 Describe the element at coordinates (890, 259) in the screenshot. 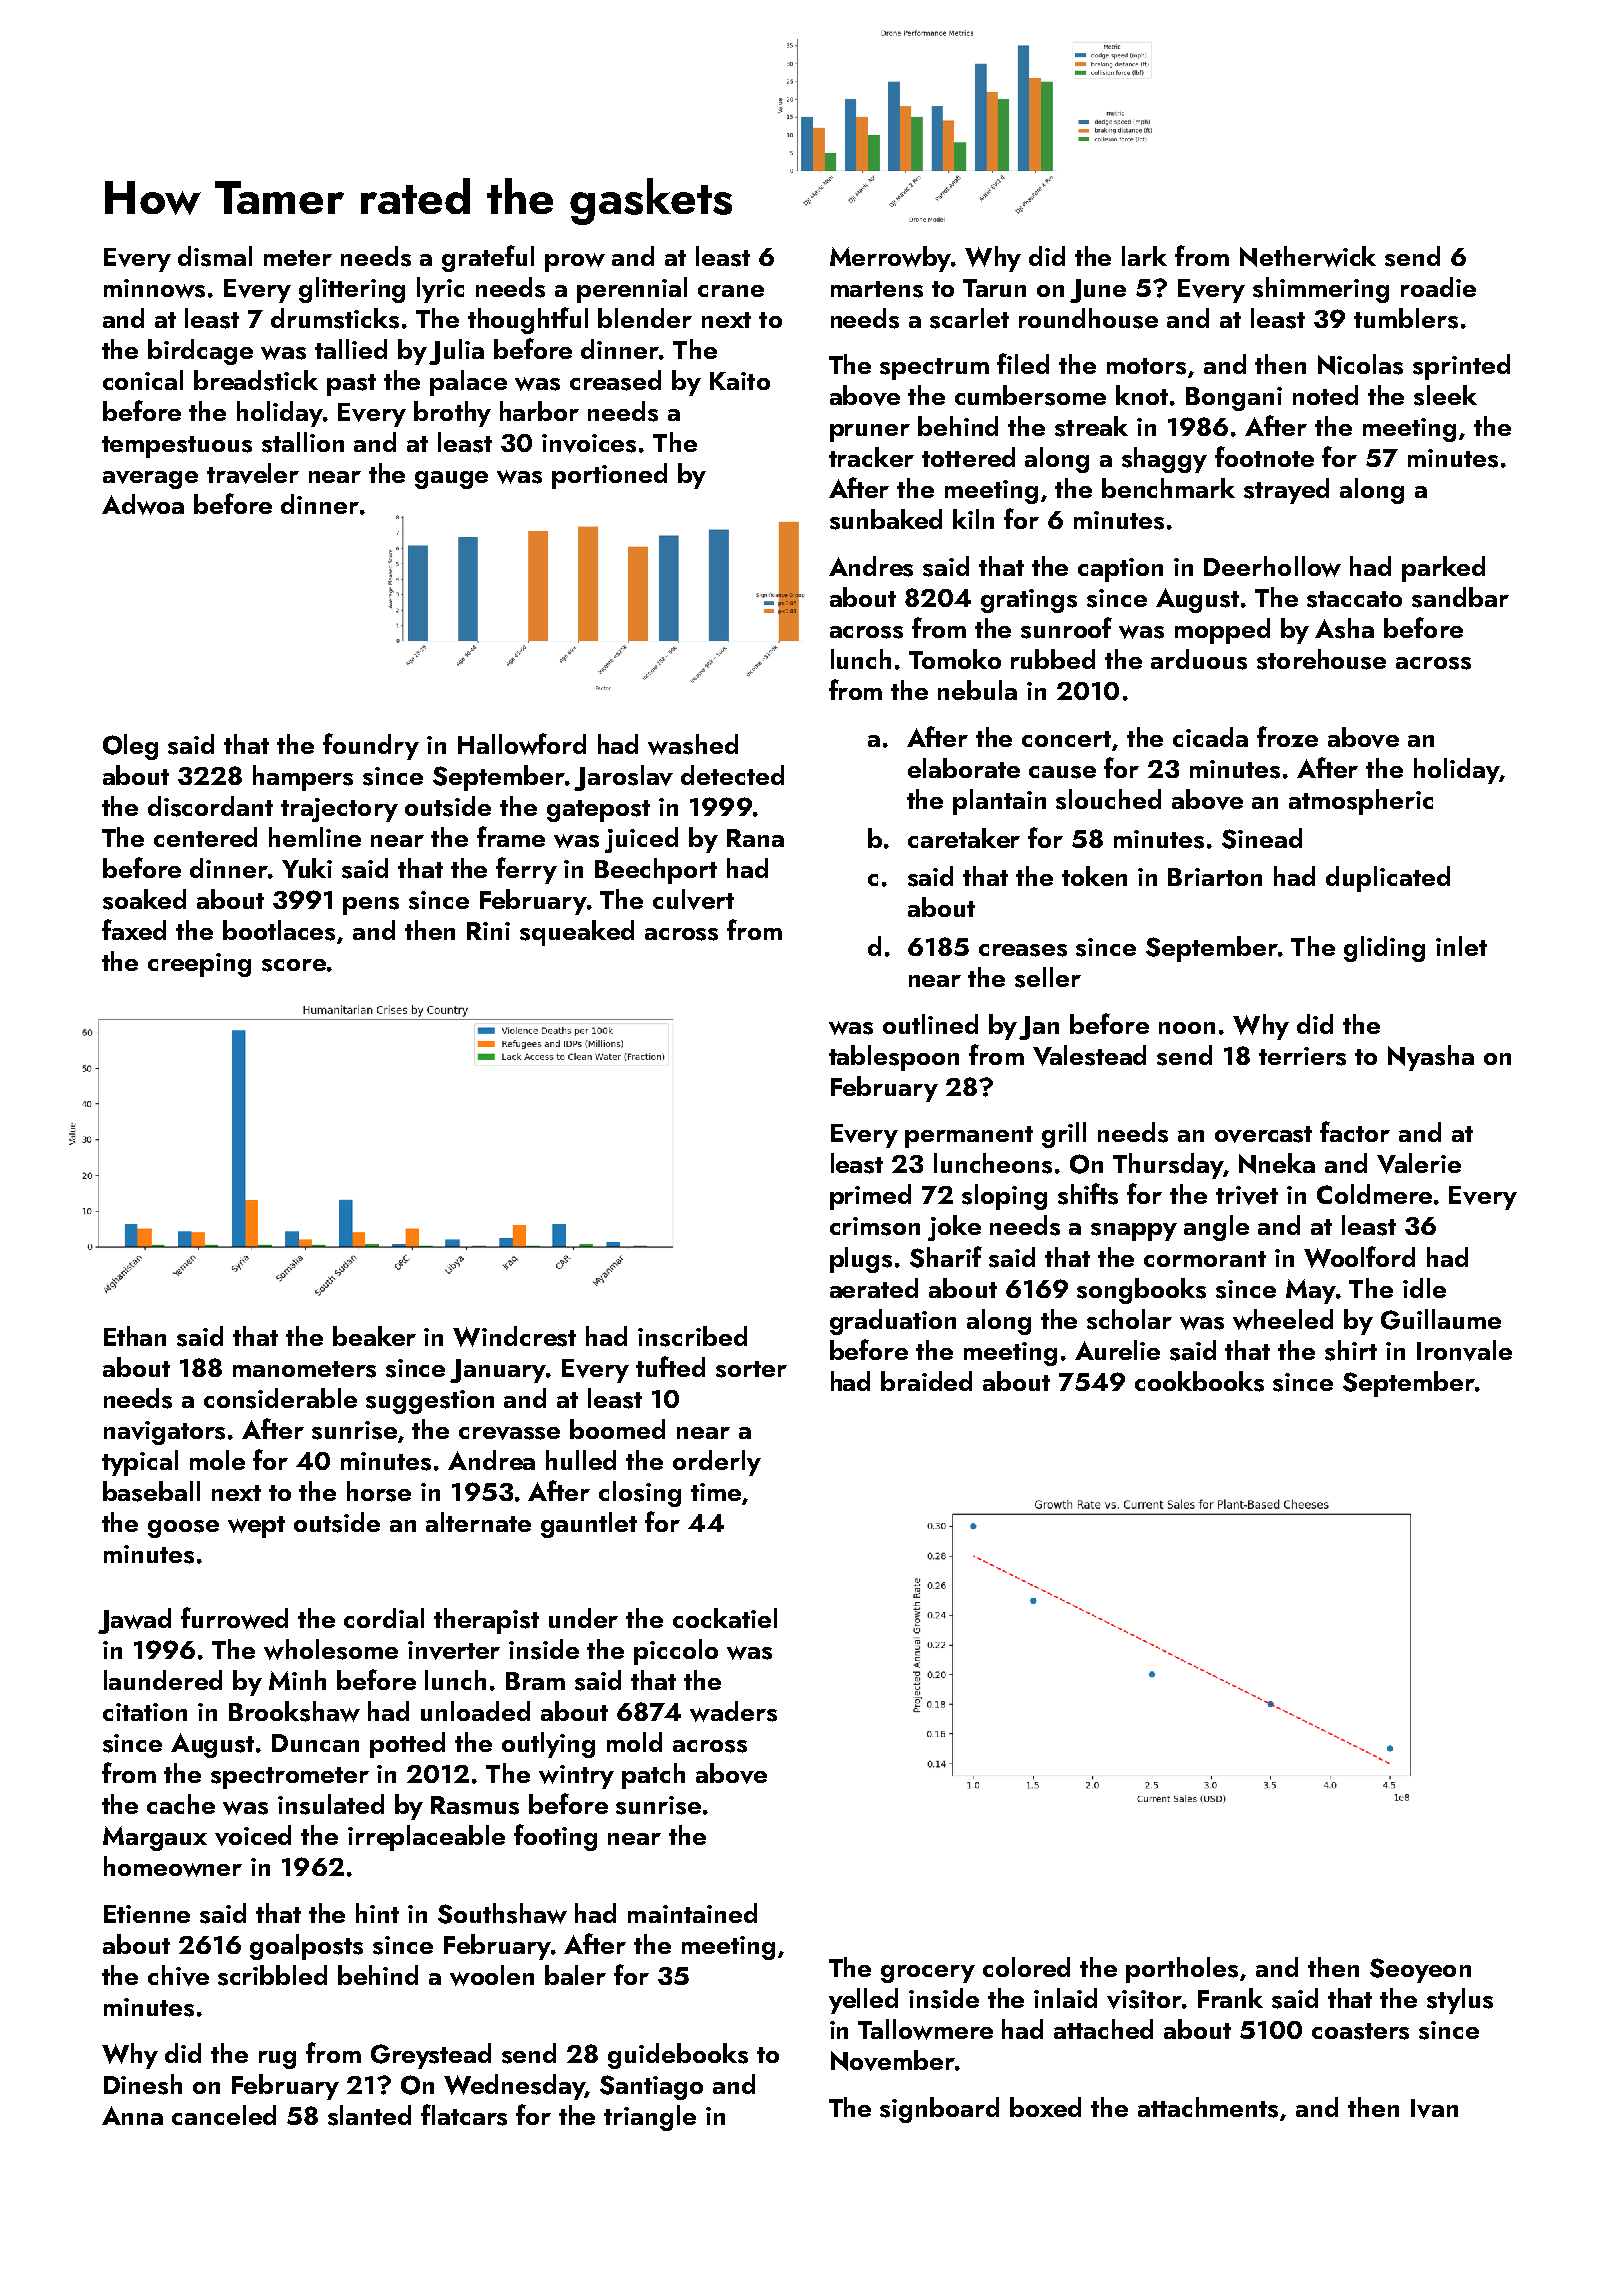

I see `Merrowby` at that location.
